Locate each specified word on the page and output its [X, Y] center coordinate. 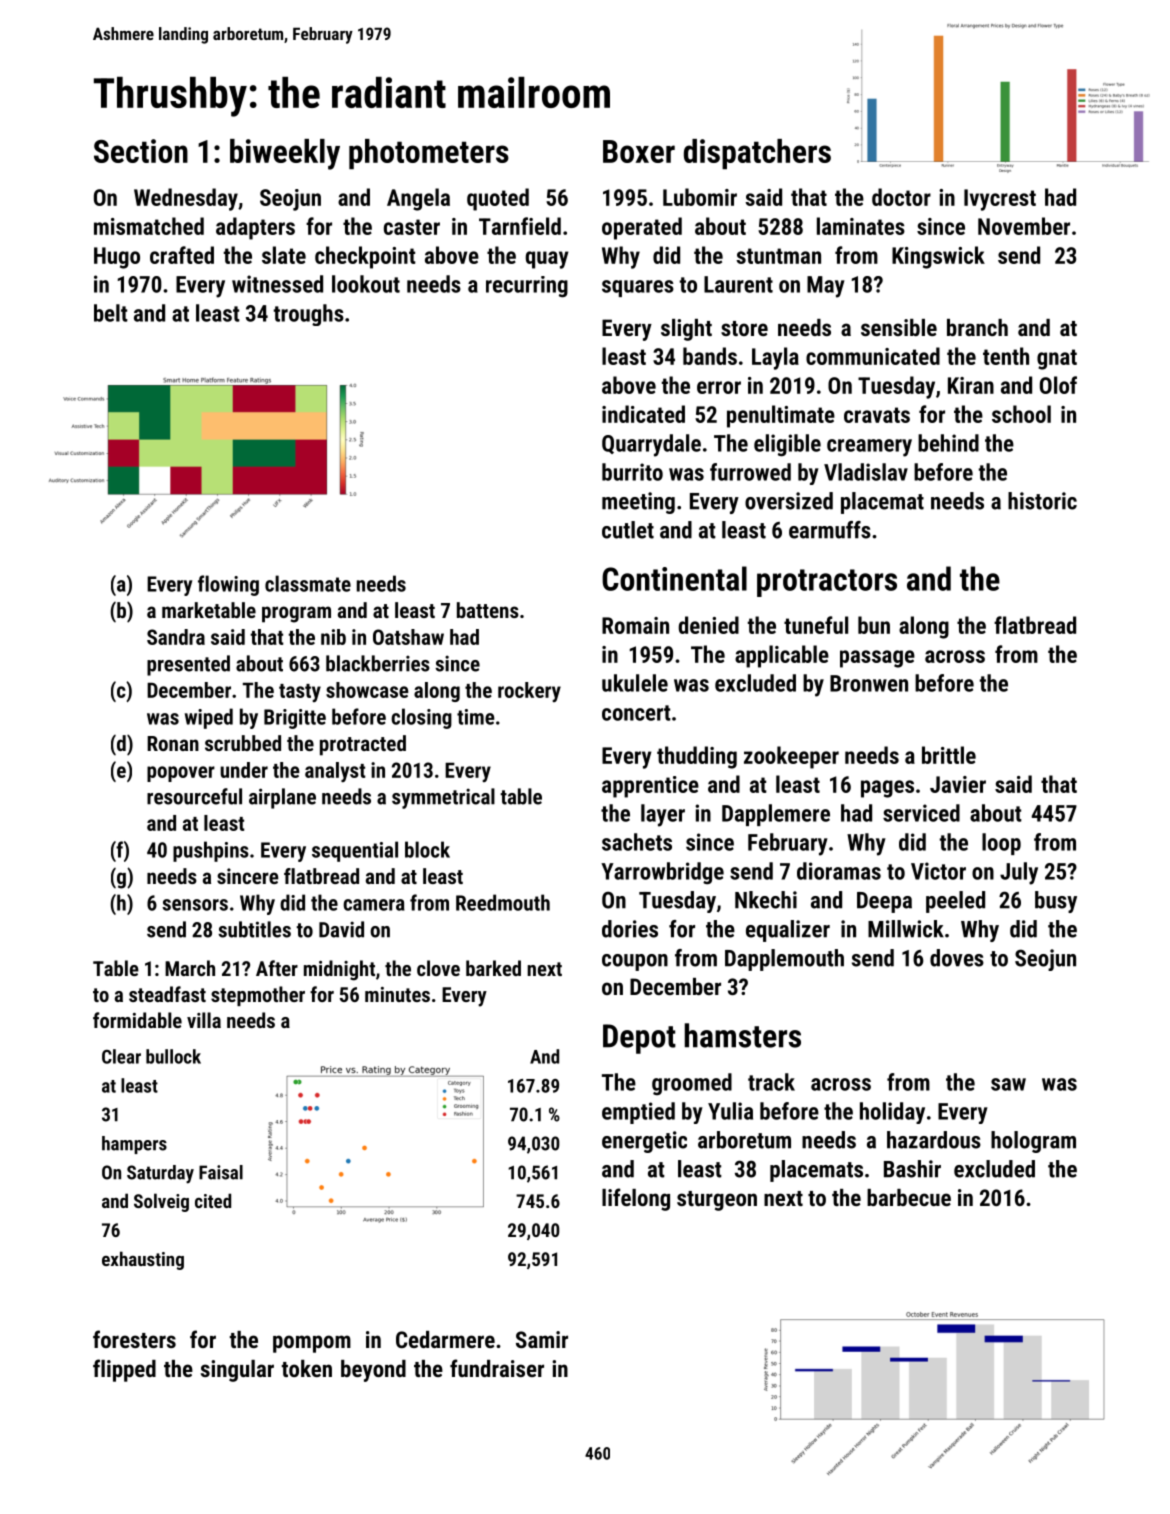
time [475, 717]
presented [188, 665]
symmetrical [443, 798]
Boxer [639, 151]
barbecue [909, 1197]
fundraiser [497, 1368]
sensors [195, 905]
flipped [124, 1370]
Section [141, 151]
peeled [955, 902]
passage [877, 659]
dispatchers [757, 154]
